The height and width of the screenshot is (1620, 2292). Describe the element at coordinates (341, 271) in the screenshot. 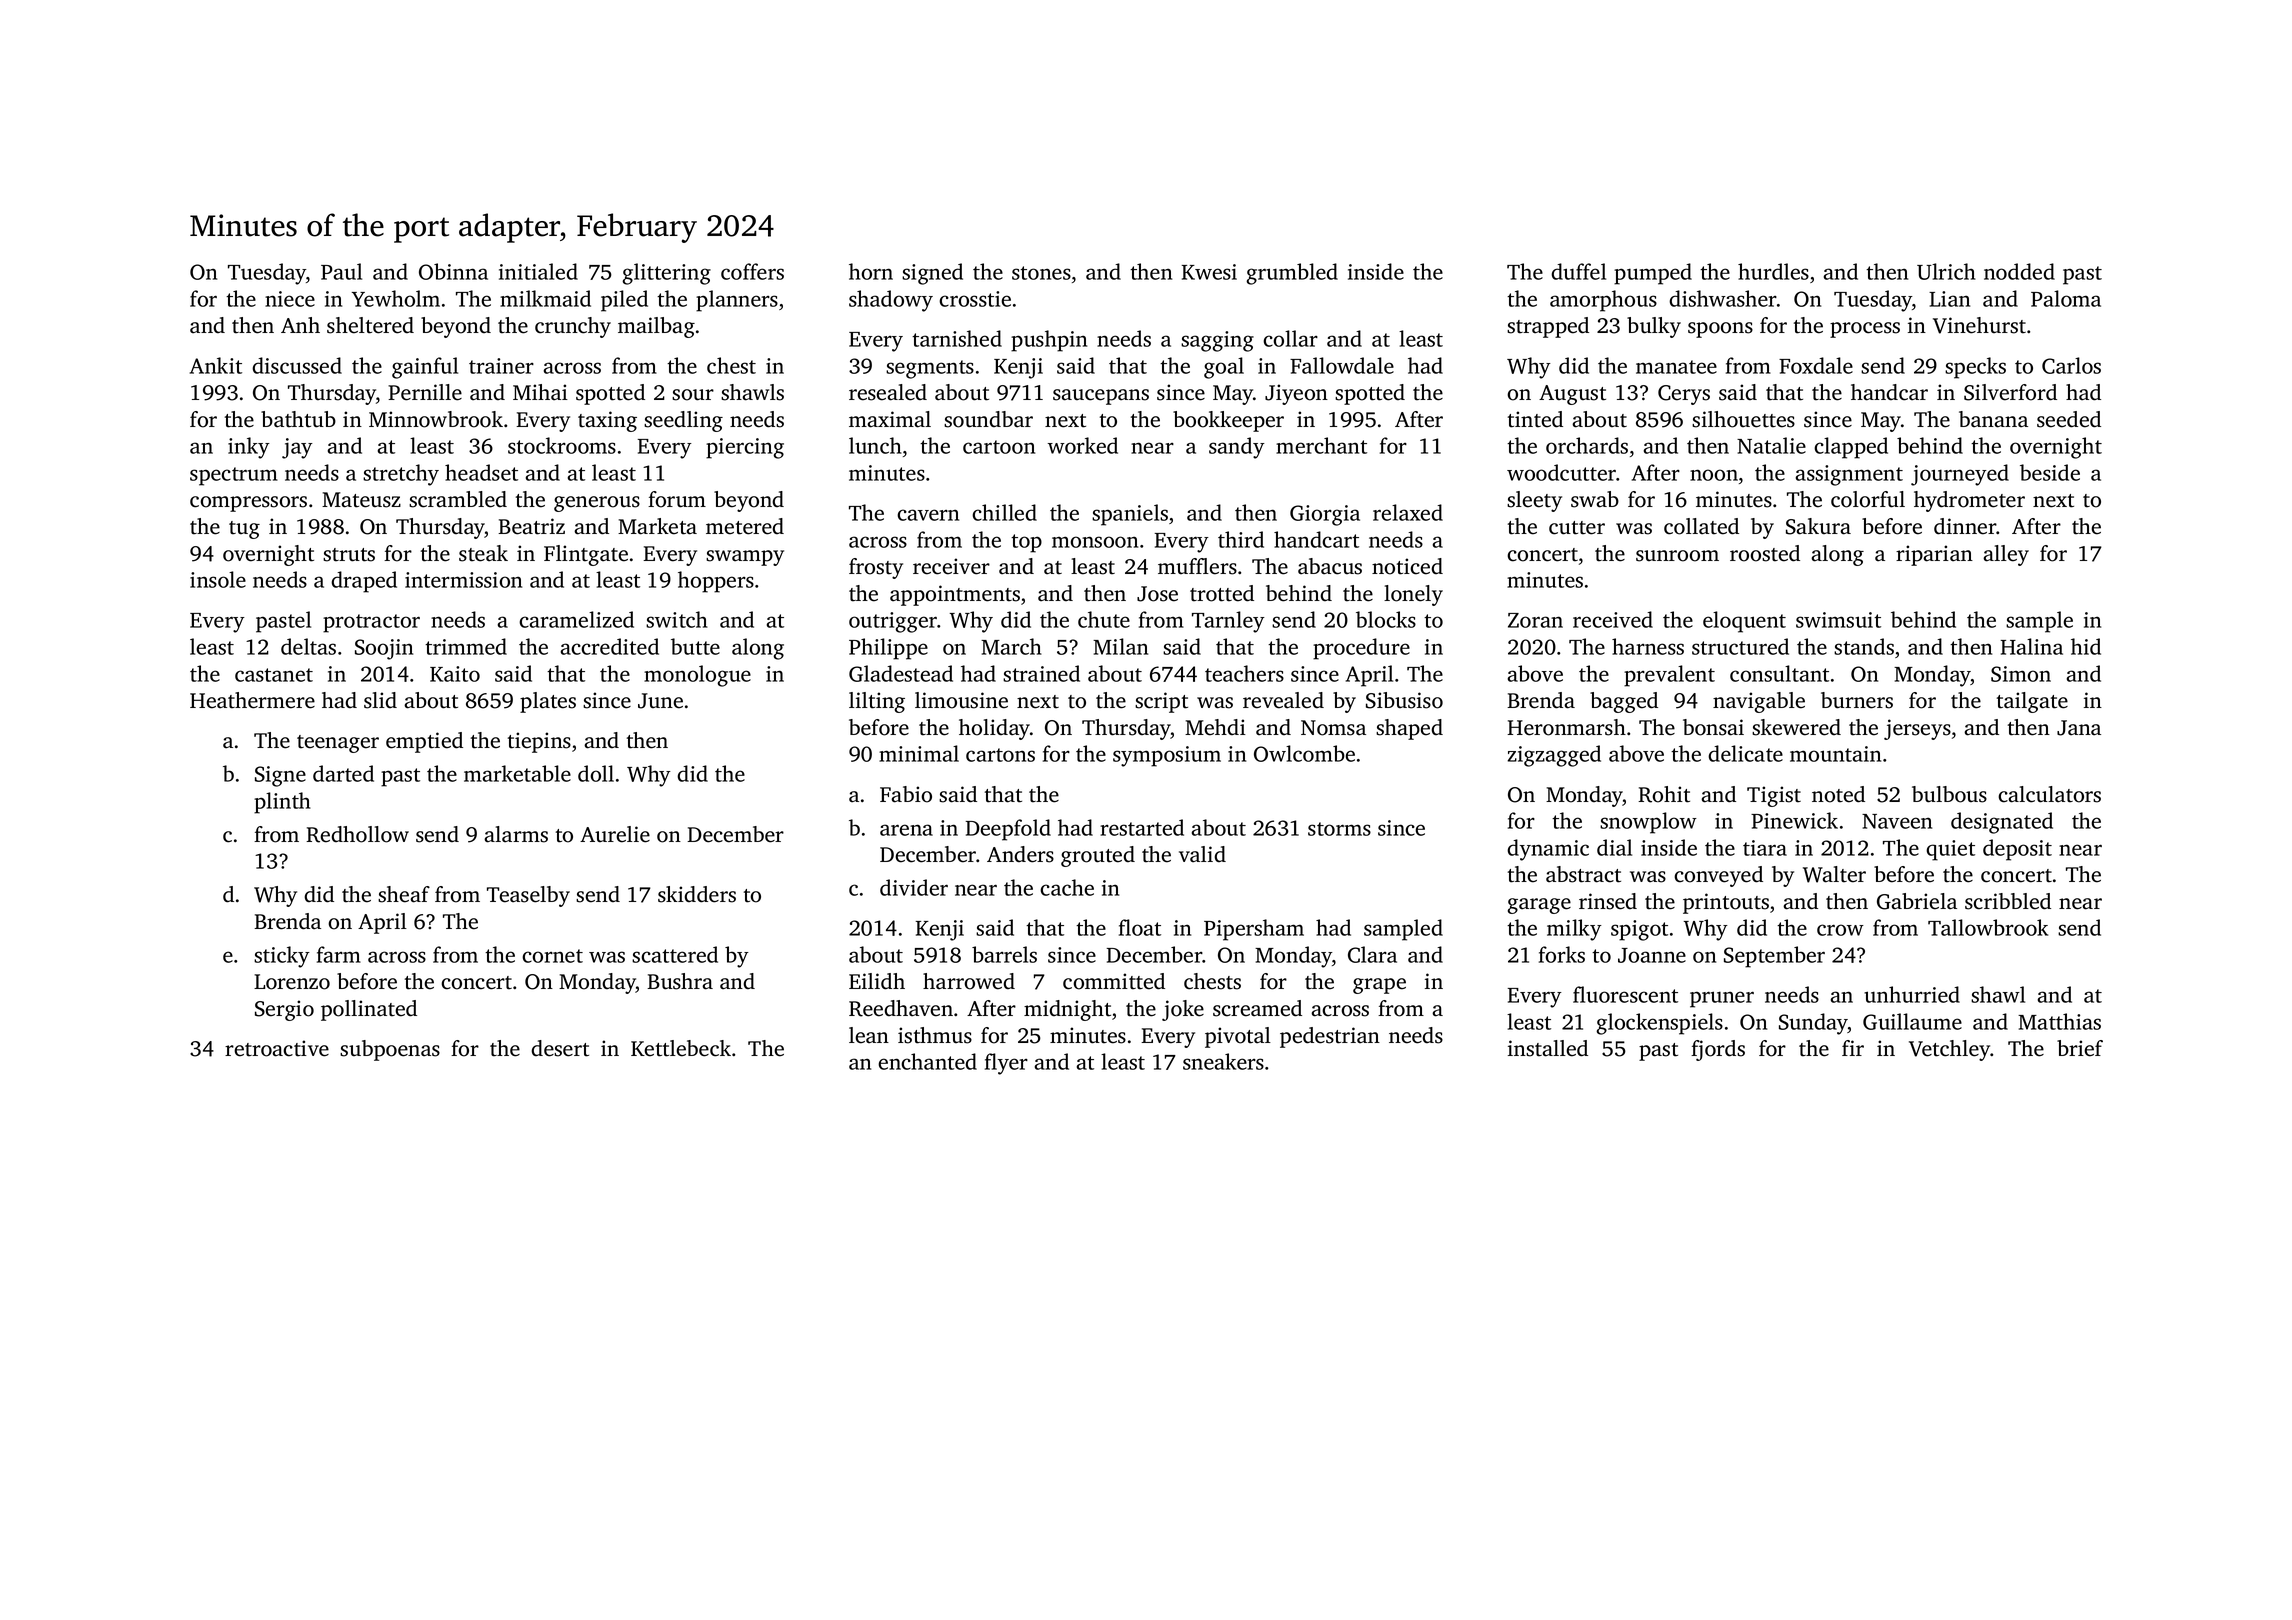

I see `Paul` at that location.
